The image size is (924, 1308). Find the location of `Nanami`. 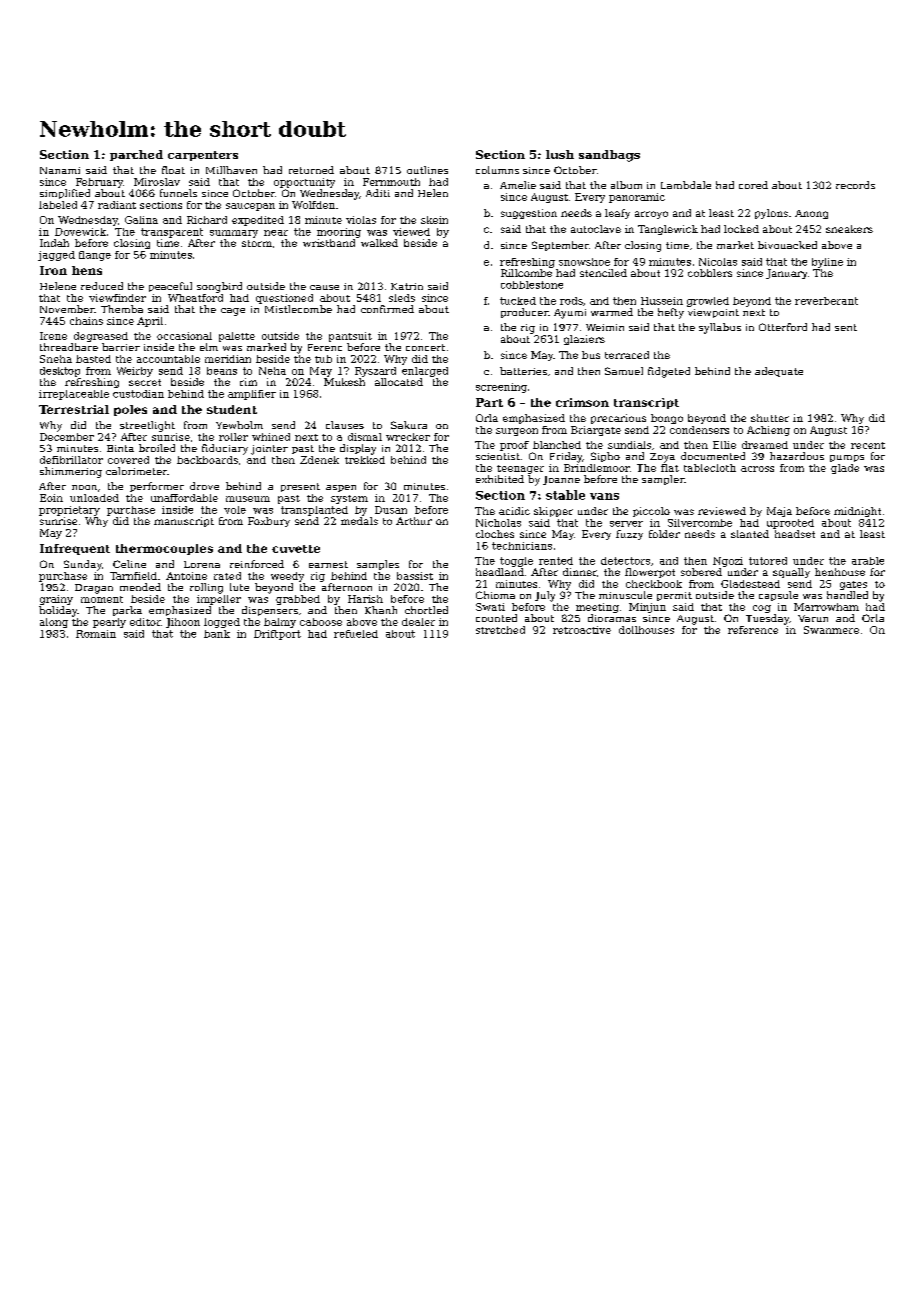

Nanami is located at coordinates (60, 170).
